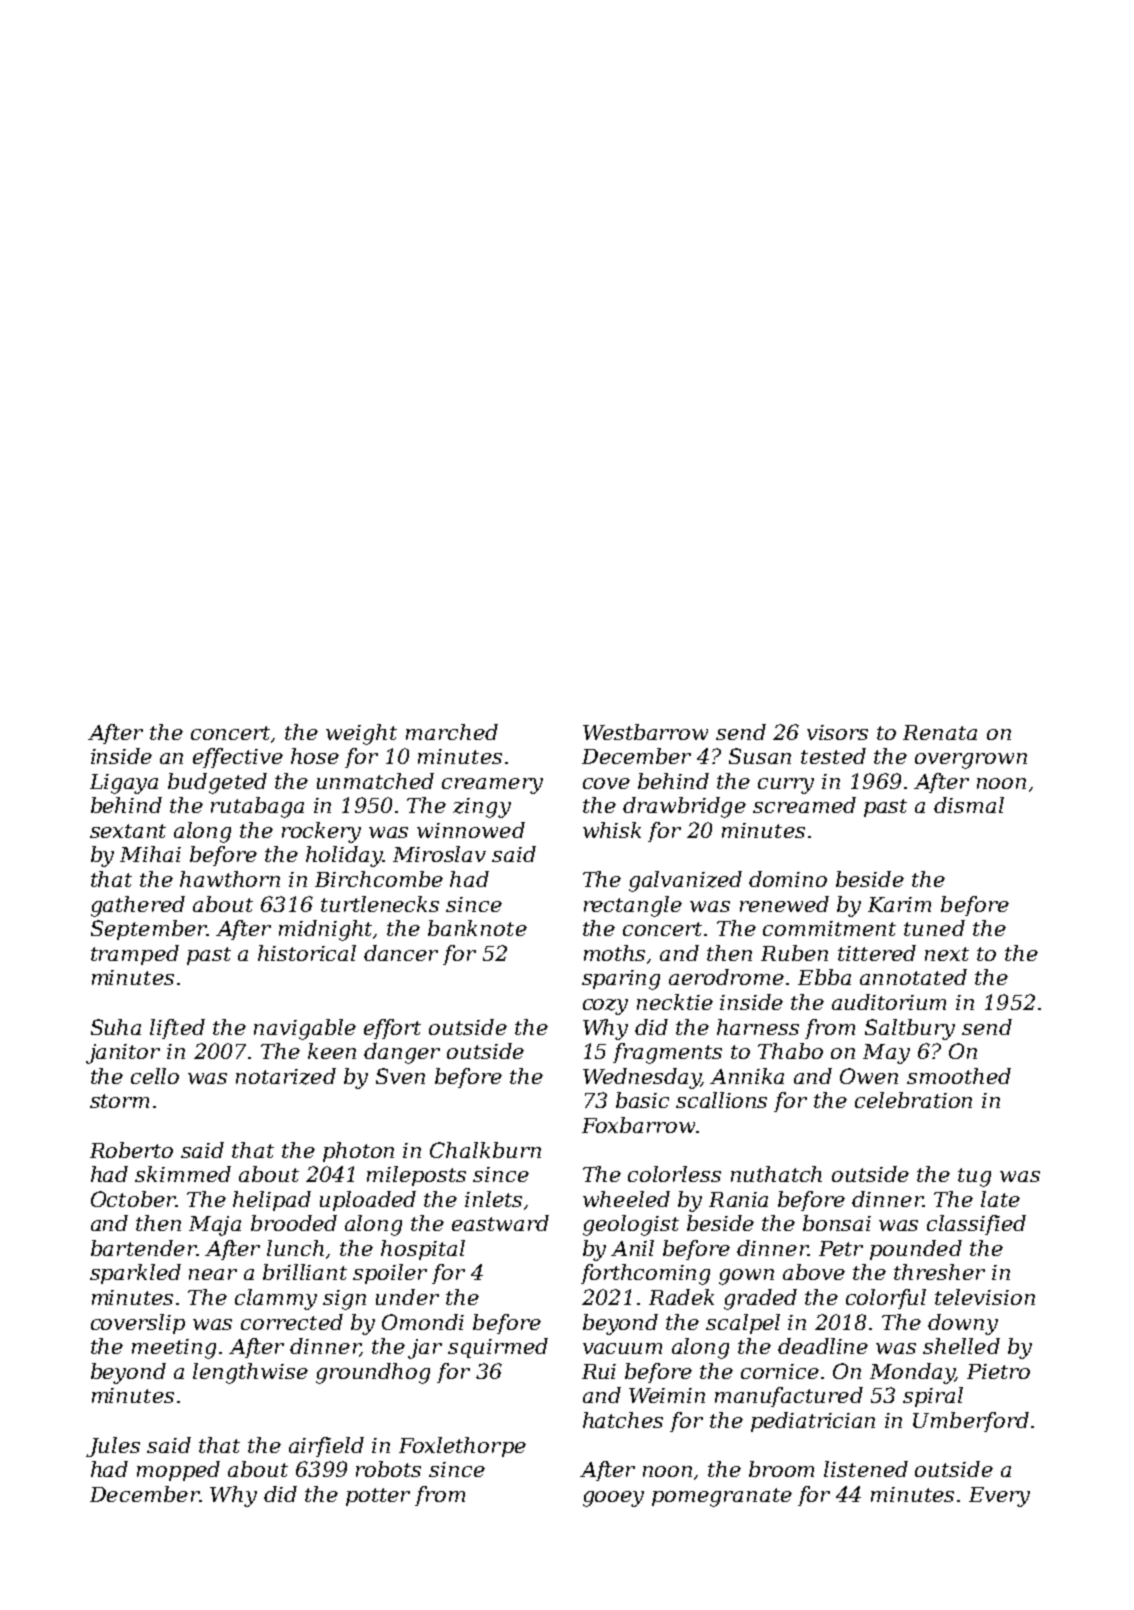  What do you see at coordinates (974, 1177) in the image?
I see `tug` at bounding box center [974, 1177].
